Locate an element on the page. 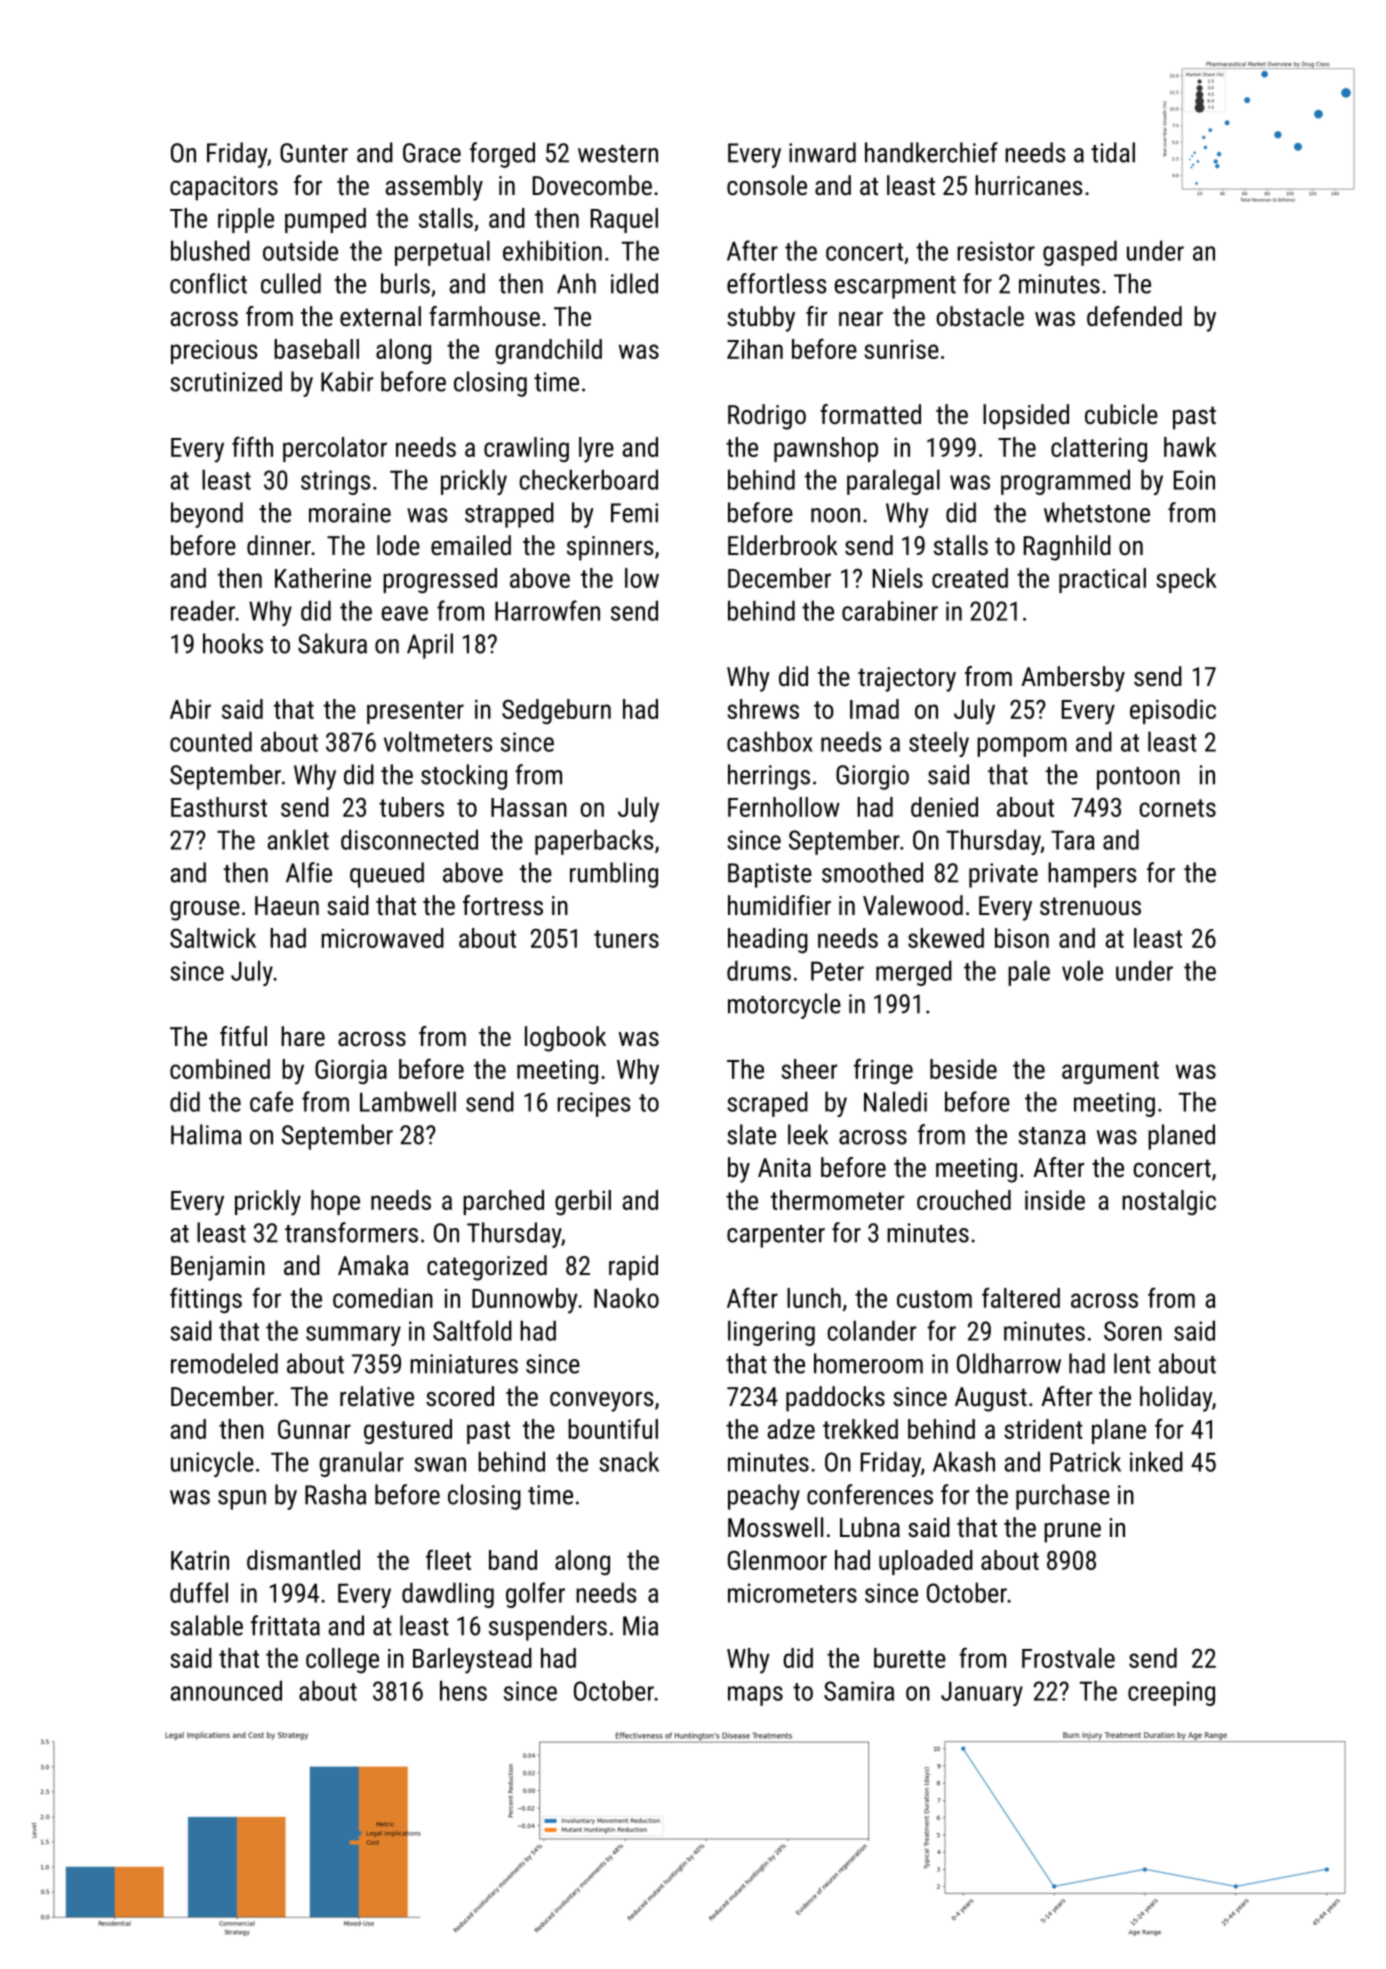  hurricanes is located at coordinates (1029, 185).
